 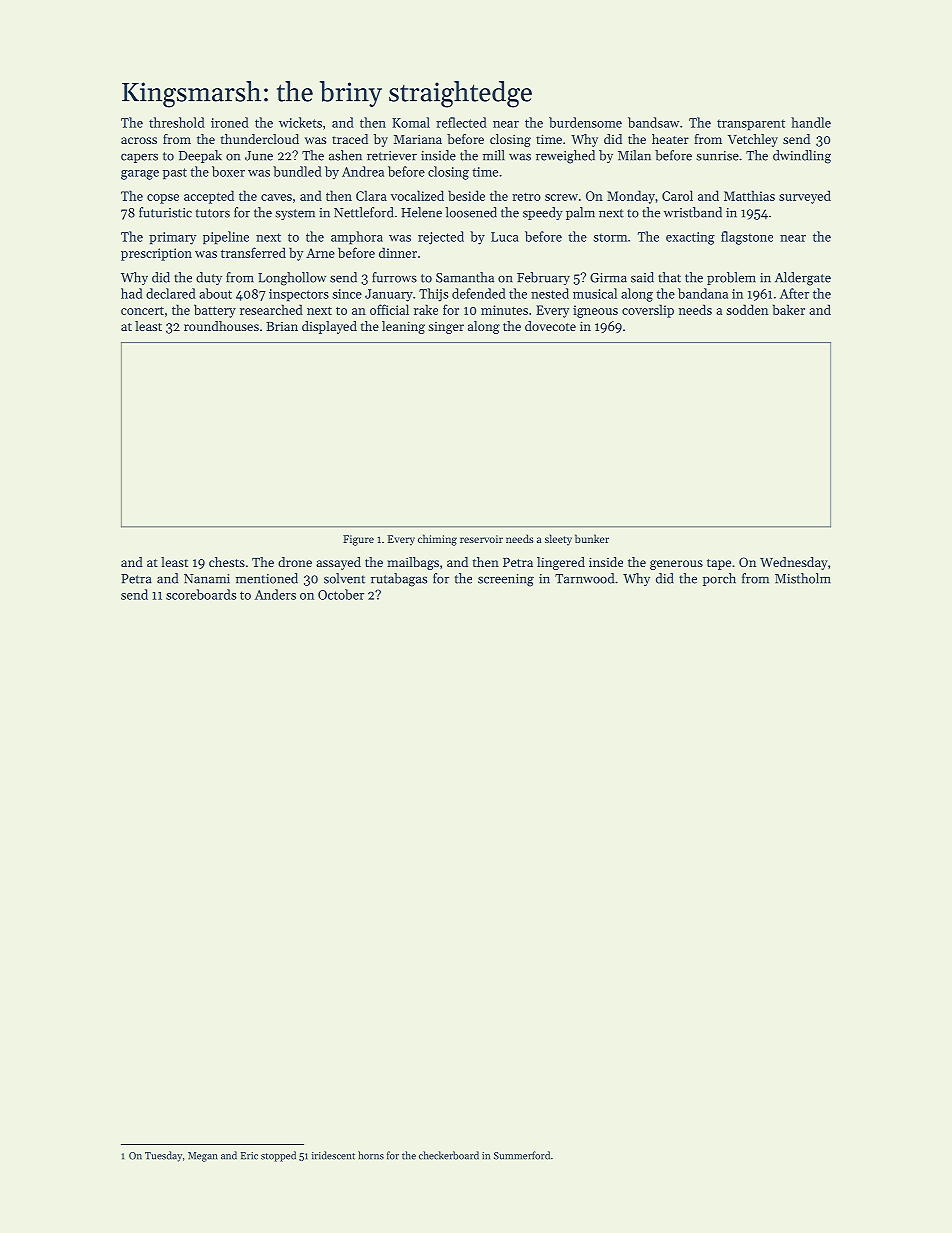 I want to click on flagstone, so click(x=747, y=238).
